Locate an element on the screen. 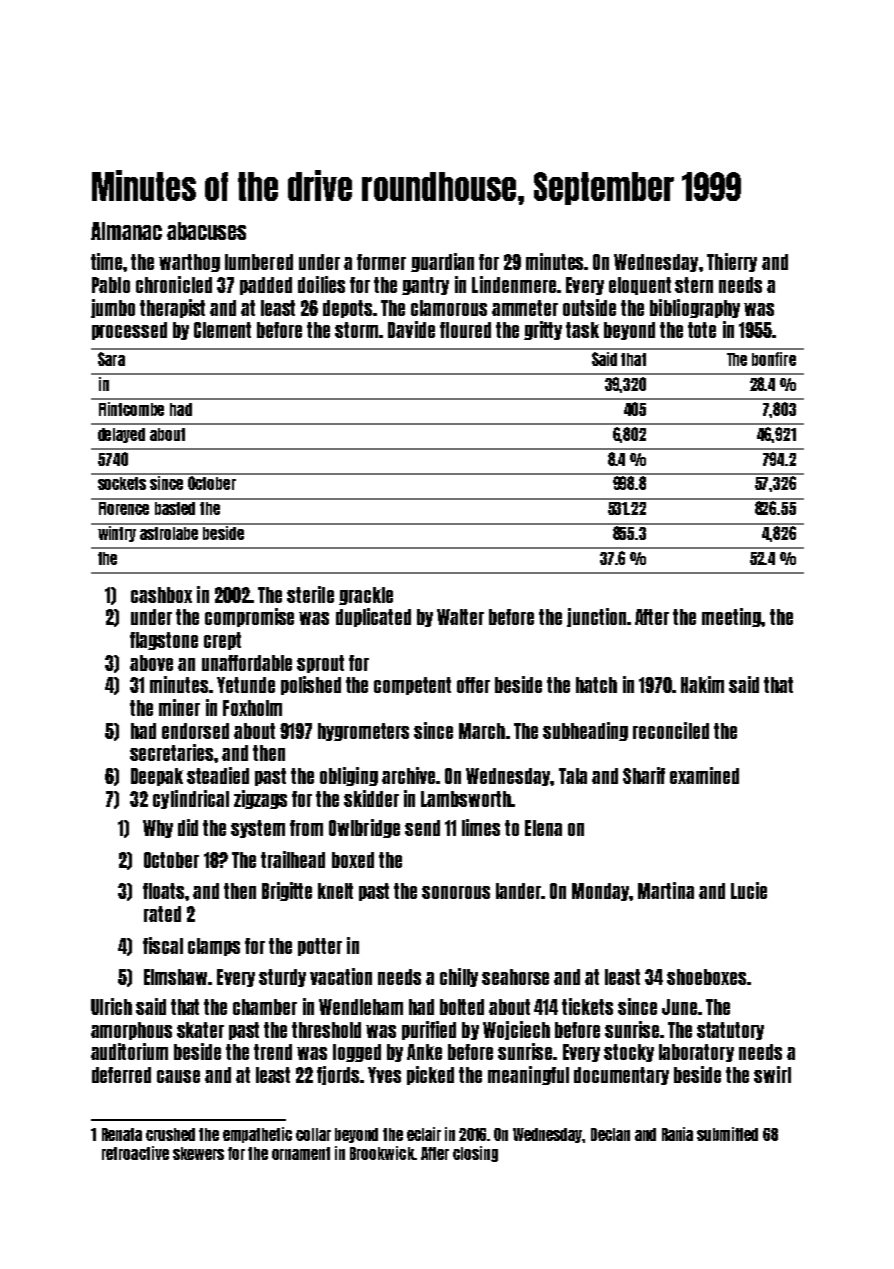  Deepak is located at coordinates (157, 777).
